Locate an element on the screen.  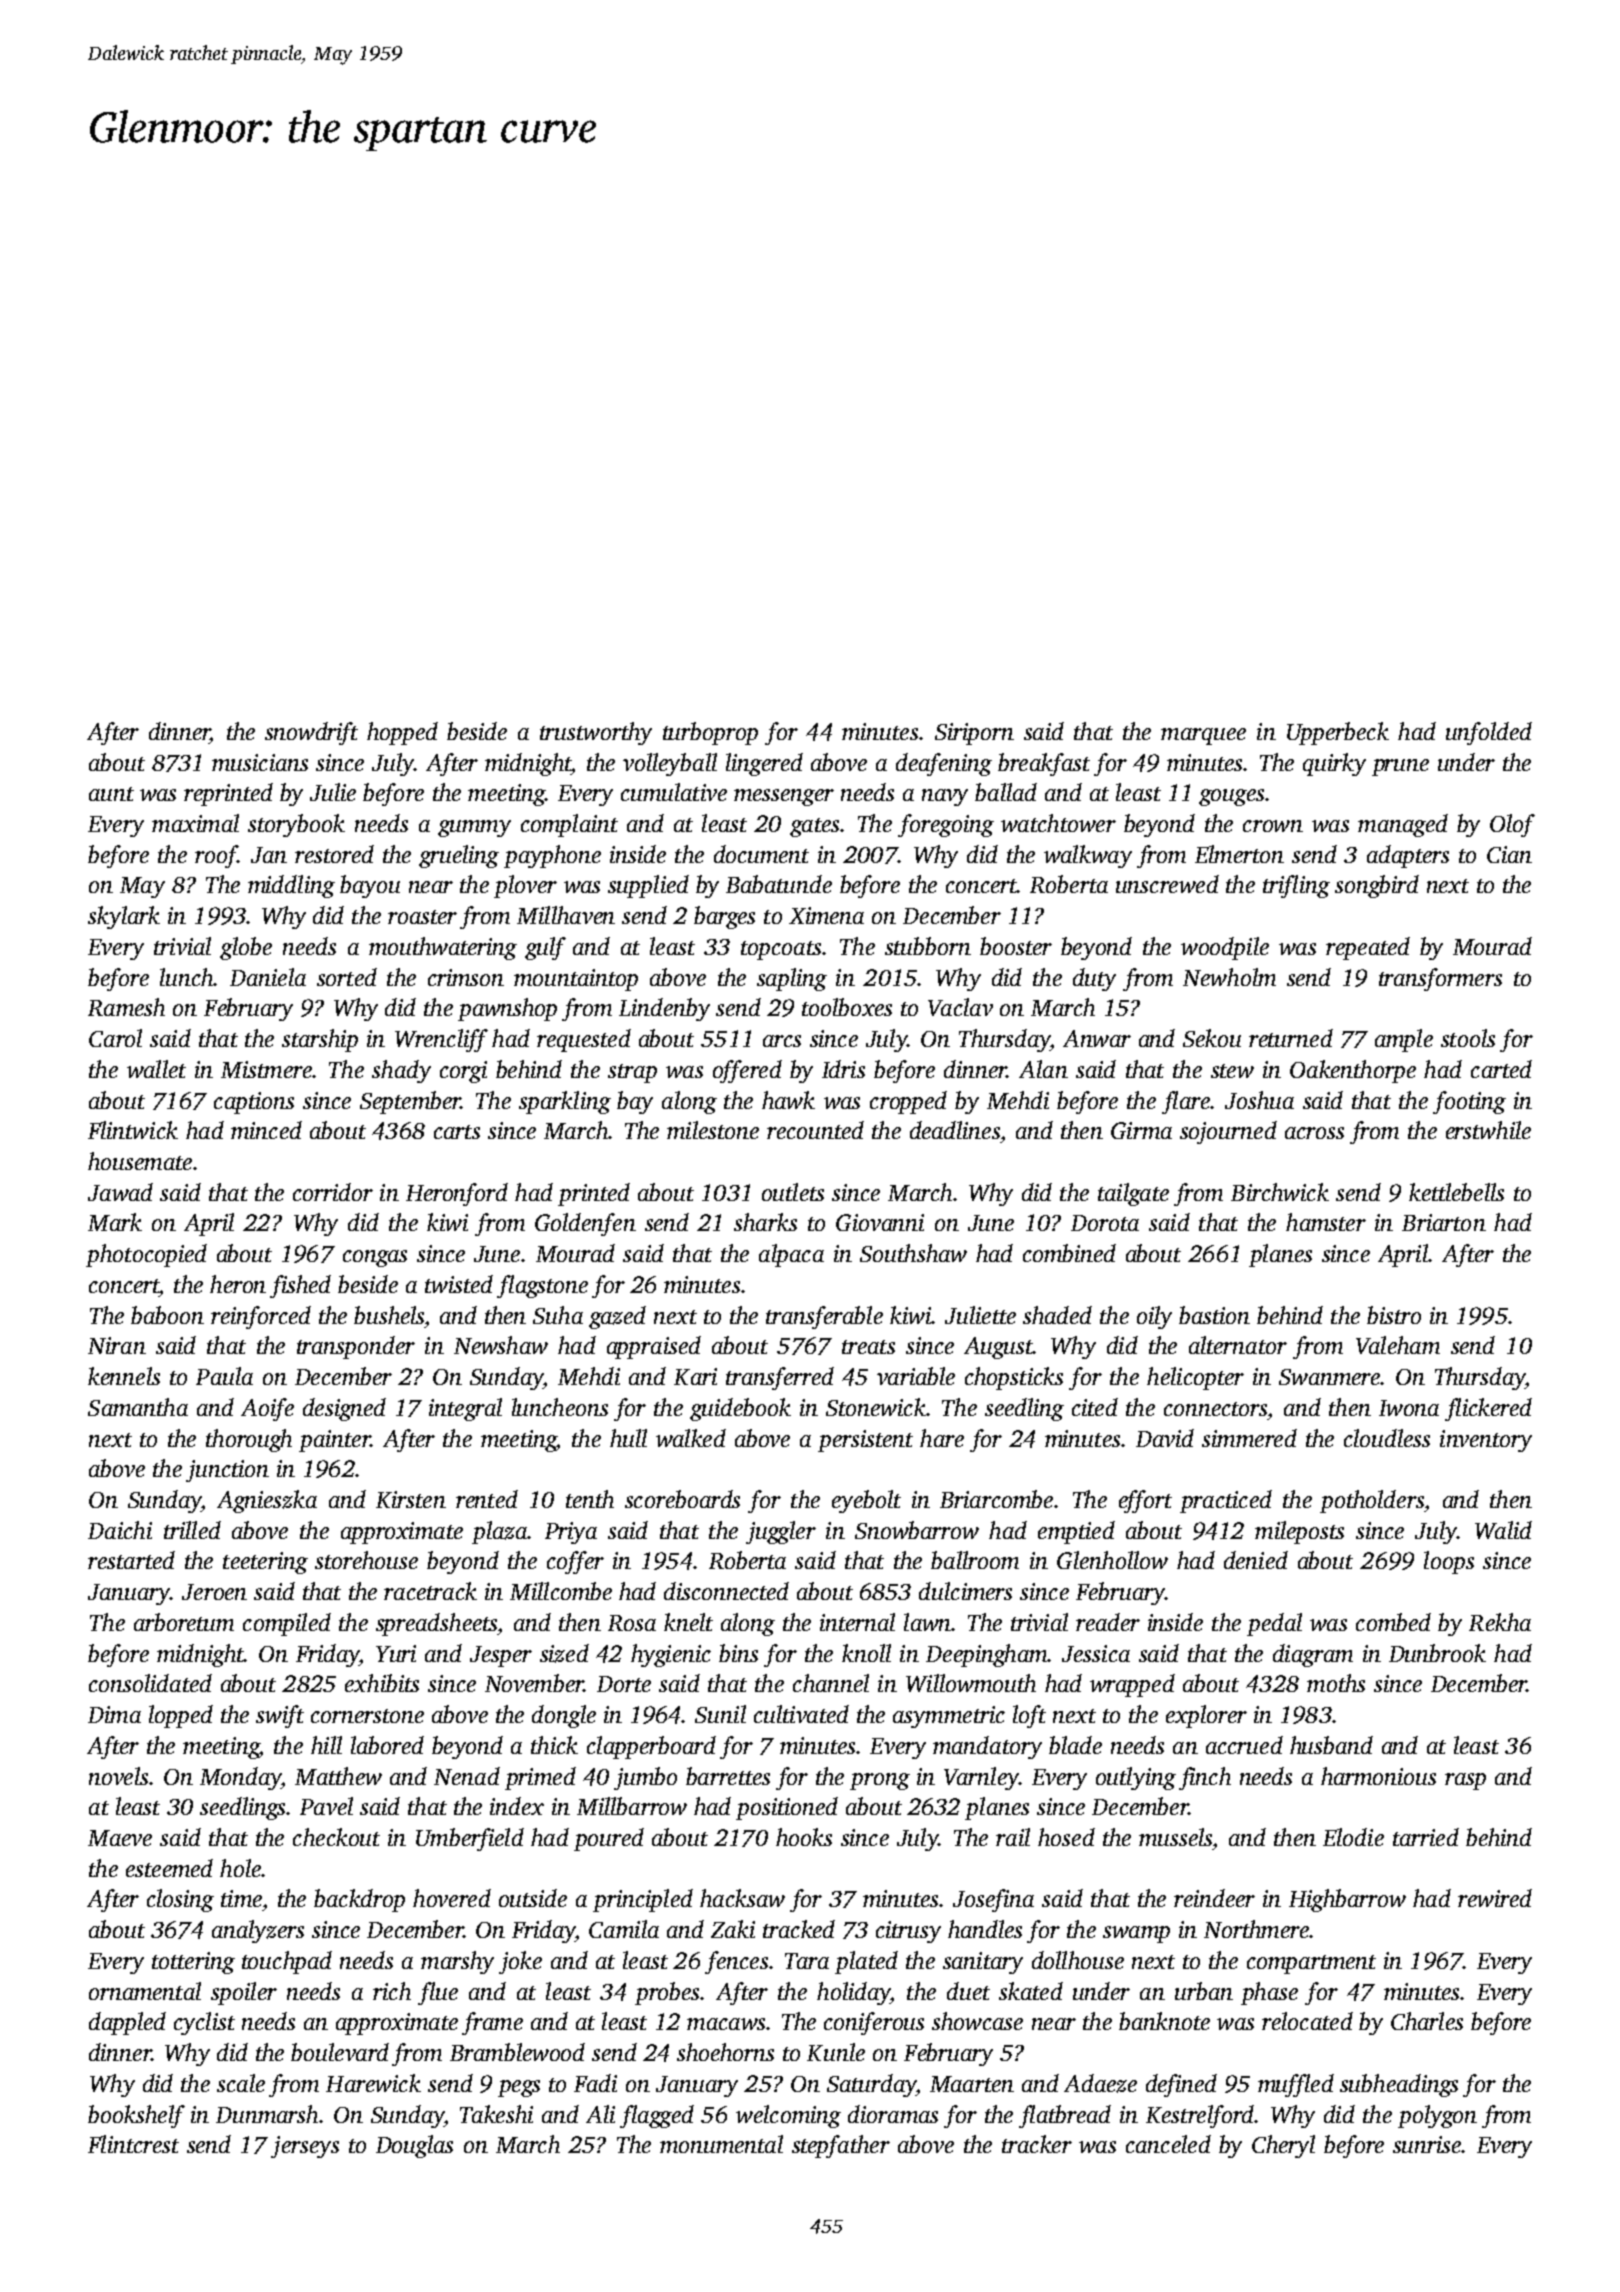
scoreboards is located at coordinates (682, 1499).
